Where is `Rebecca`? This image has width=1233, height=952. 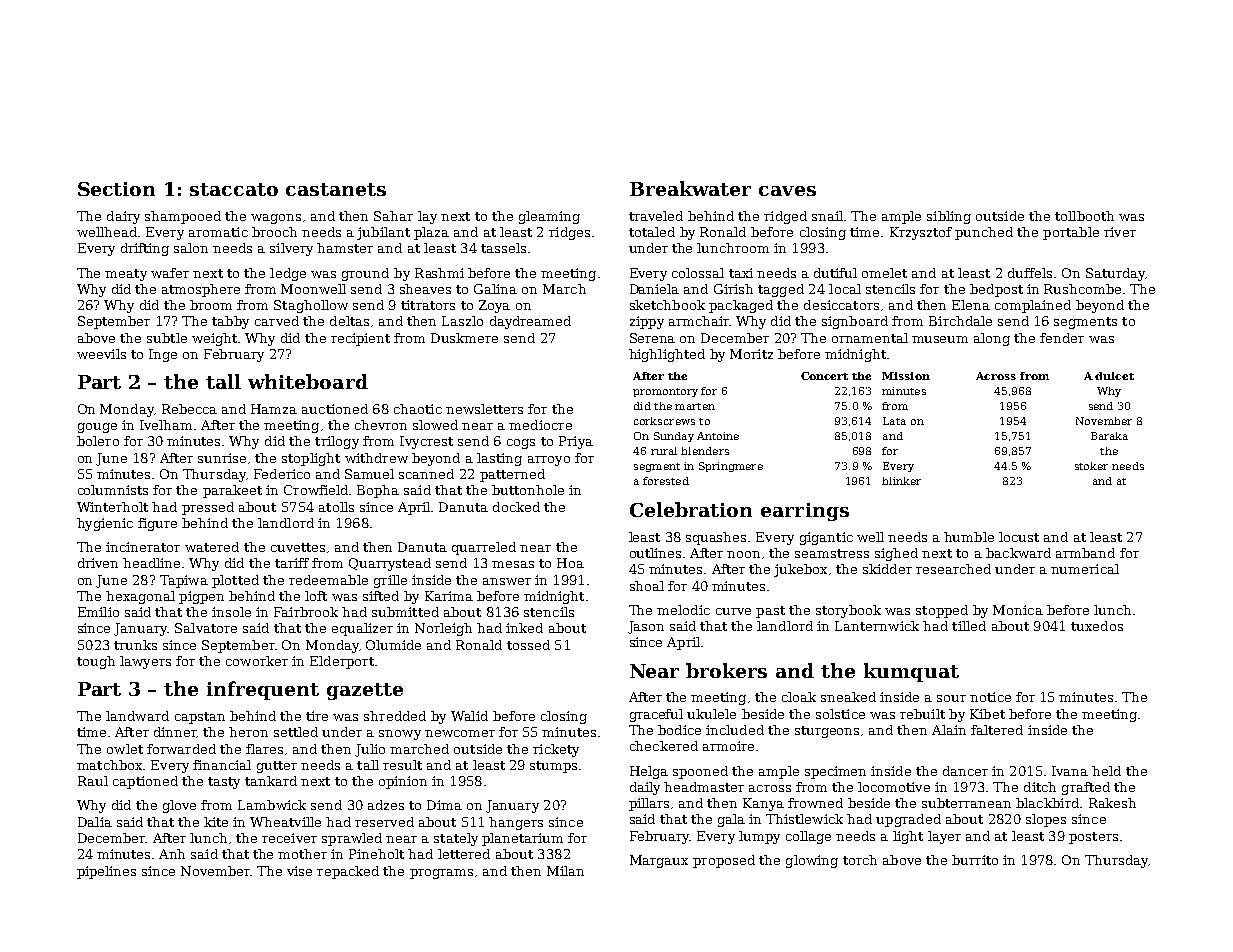
Rebecca is located at coordinates (189, 409).
